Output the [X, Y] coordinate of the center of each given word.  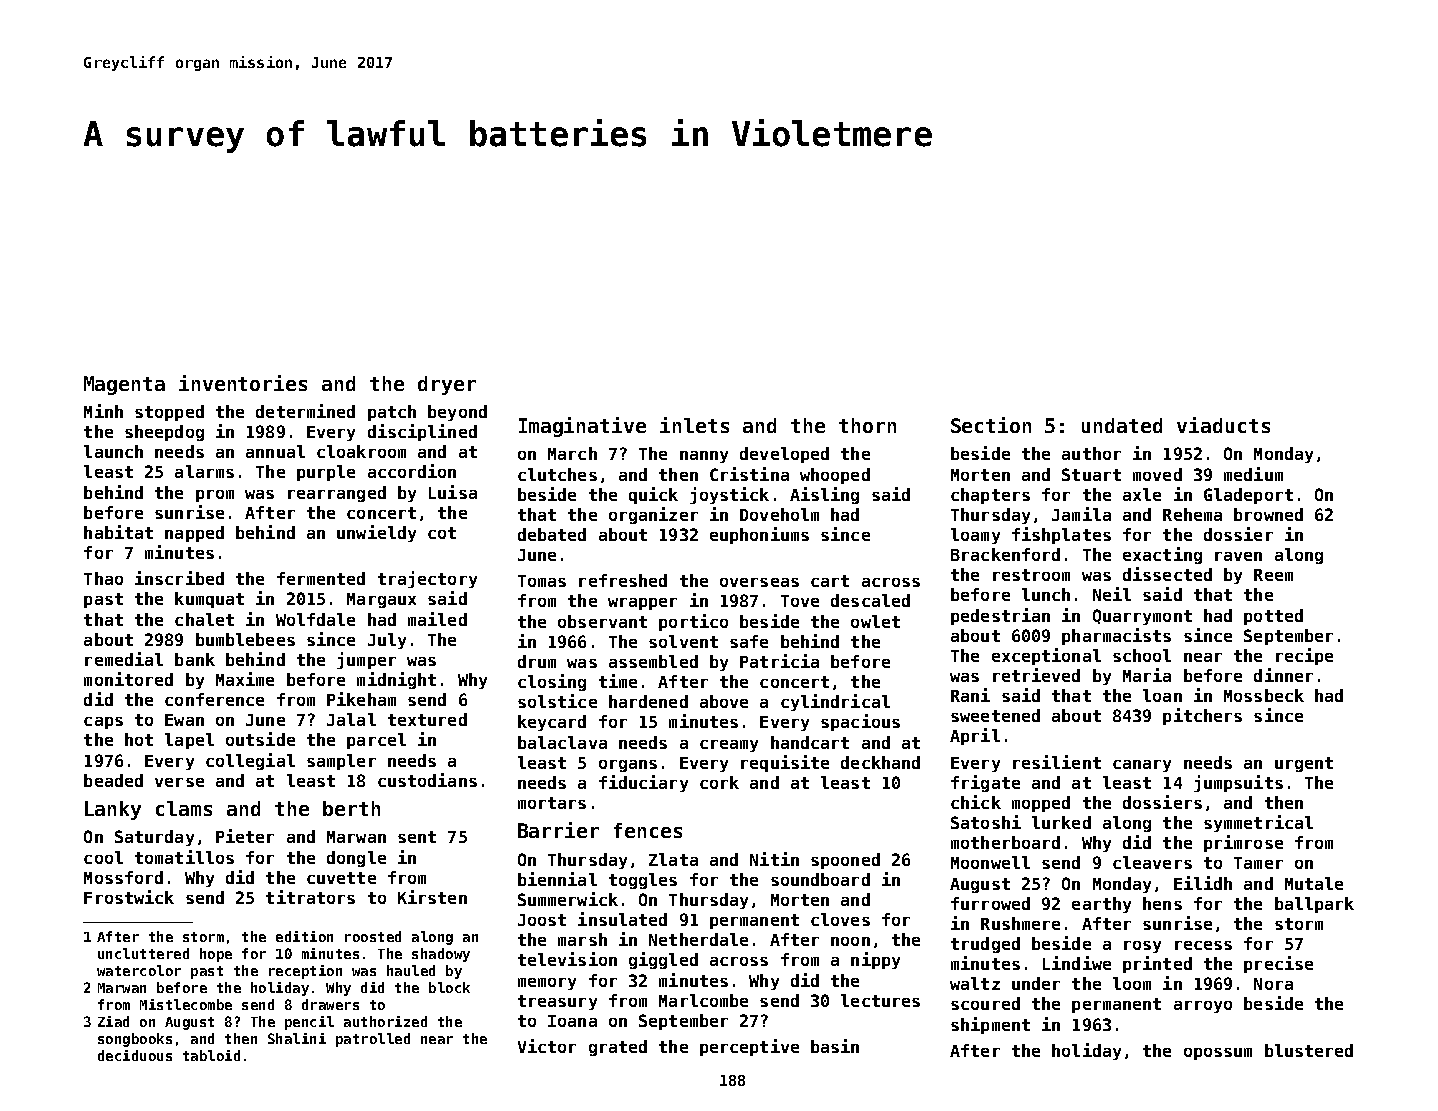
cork [719, 782]
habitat [118, 532]
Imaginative [582, 427]
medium [1253, 474]
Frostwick [129, 897]
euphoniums [759, 535]
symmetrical [1258, 823]
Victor [547, 1046]
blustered [1309, 1050]
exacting [1162, 555]
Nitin [774, 859]
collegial [250, 761]
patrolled [373, 1040]
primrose [1243, 843]
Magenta [124, 385]
